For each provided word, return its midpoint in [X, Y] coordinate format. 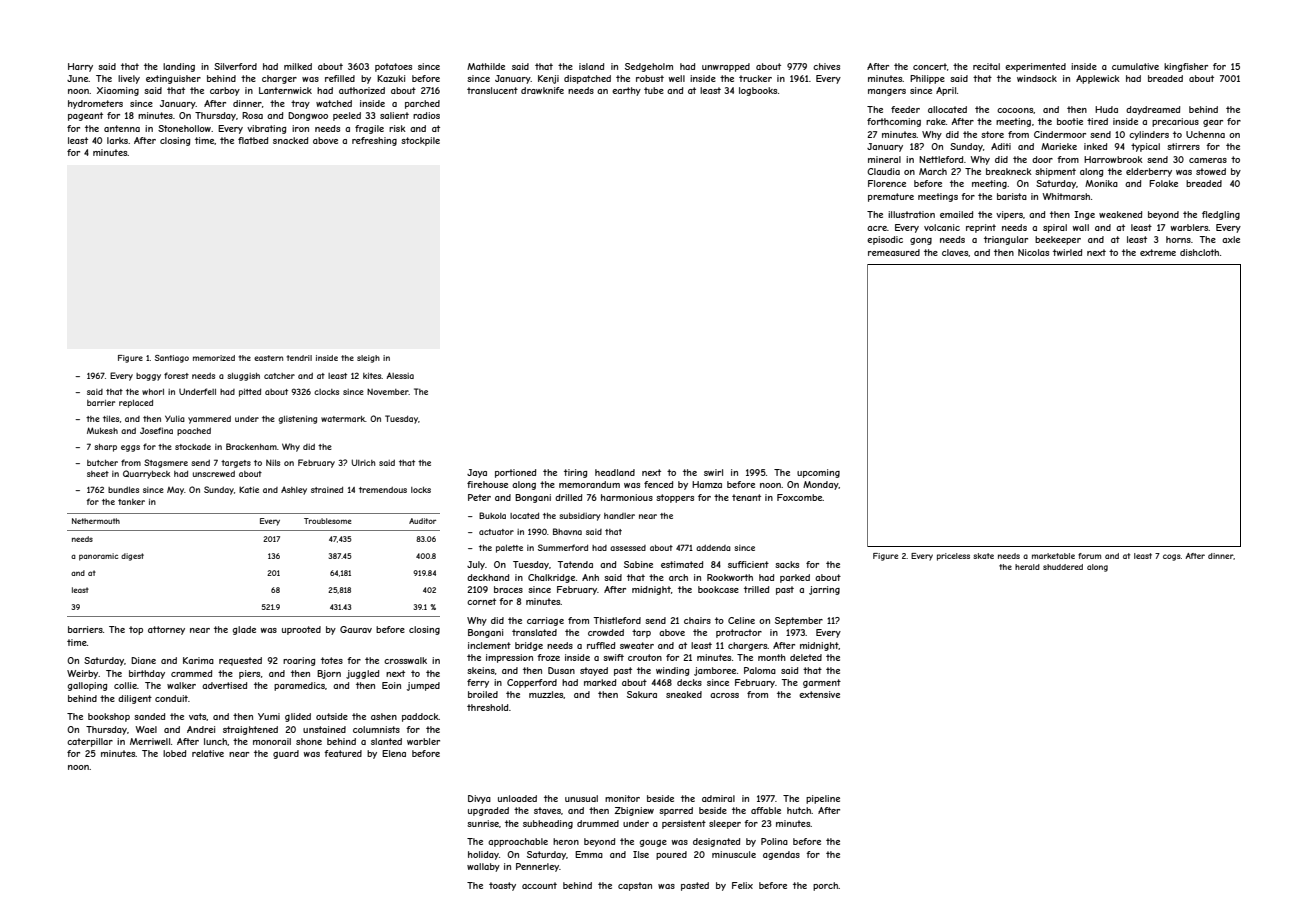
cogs [1172, 557]
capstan [635, 886]
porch [825, 886]
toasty [502, 886]
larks [117, 140]
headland [615, 472]
